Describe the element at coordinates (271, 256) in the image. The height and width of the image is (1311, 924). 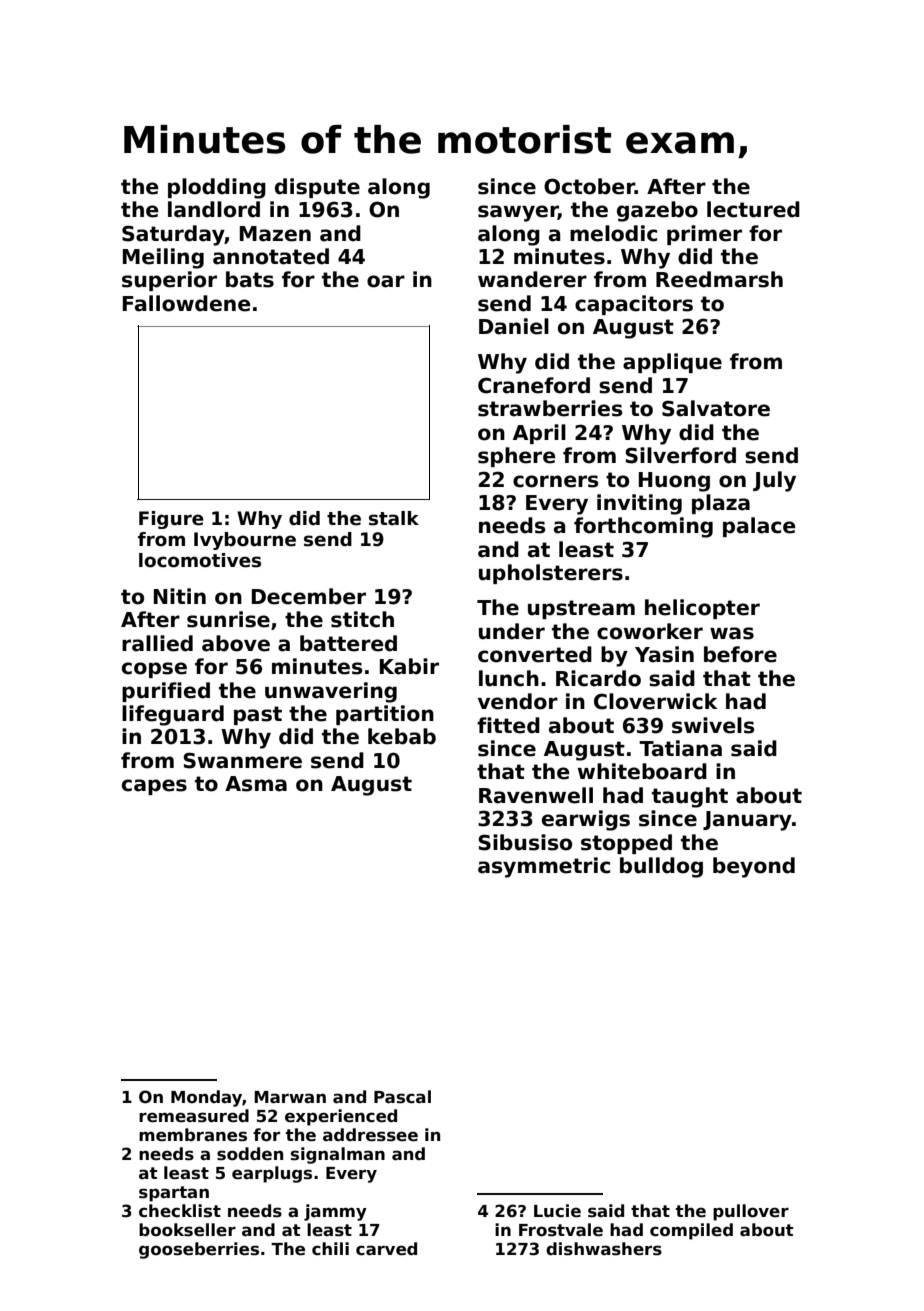
I see `annotated` at that location.
